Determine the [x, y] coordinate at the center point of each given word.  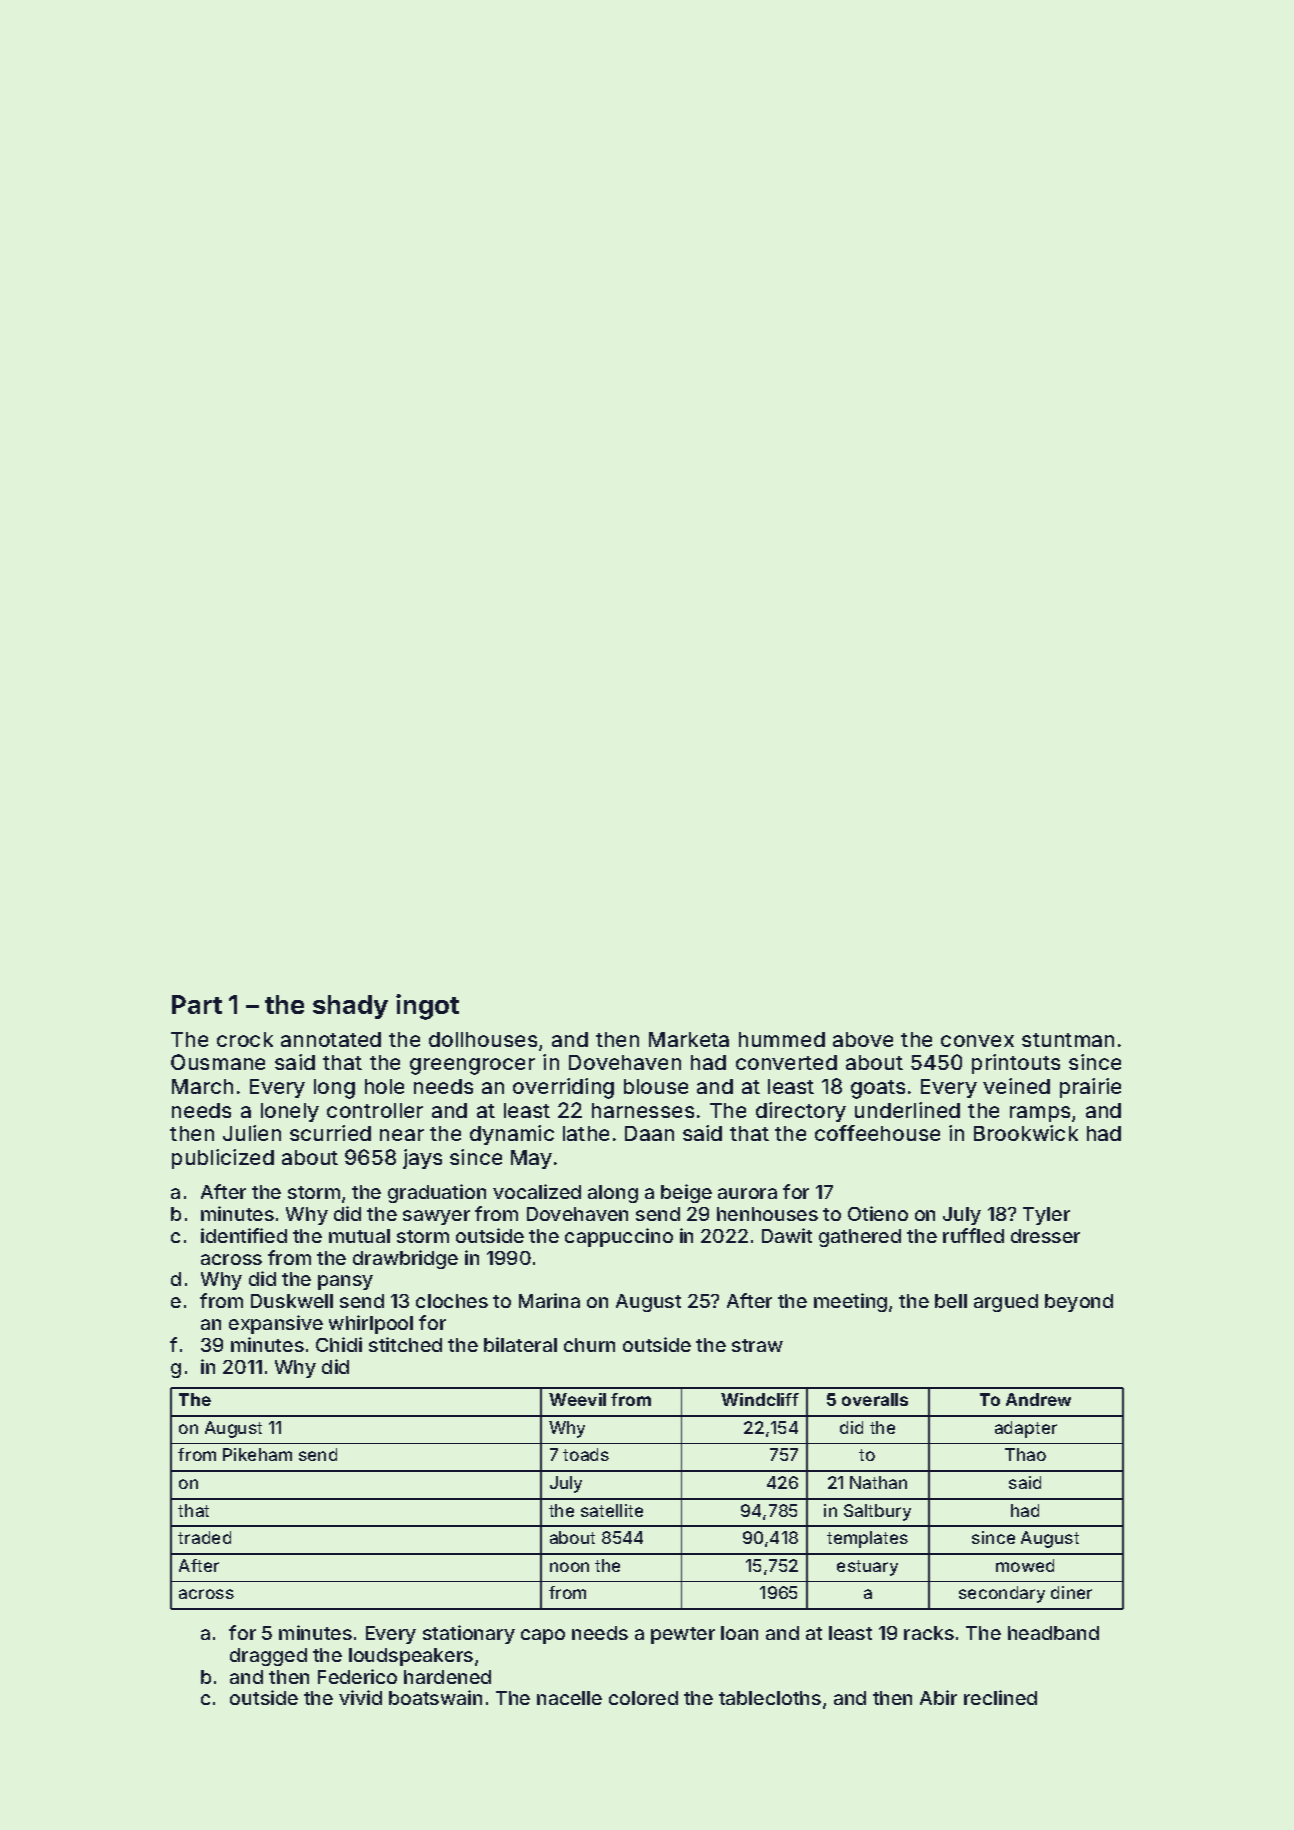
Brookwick [1026, 1133]
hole [384, 1086]
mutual [359, 1236]
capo [543, 1636]
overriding [563, 1088]
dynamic [512, 1135]
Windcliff [760, 1399]
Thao [1025, 1454]
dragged [268, 1657]
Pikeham [257, 1454]
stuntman [1068, 1040]
